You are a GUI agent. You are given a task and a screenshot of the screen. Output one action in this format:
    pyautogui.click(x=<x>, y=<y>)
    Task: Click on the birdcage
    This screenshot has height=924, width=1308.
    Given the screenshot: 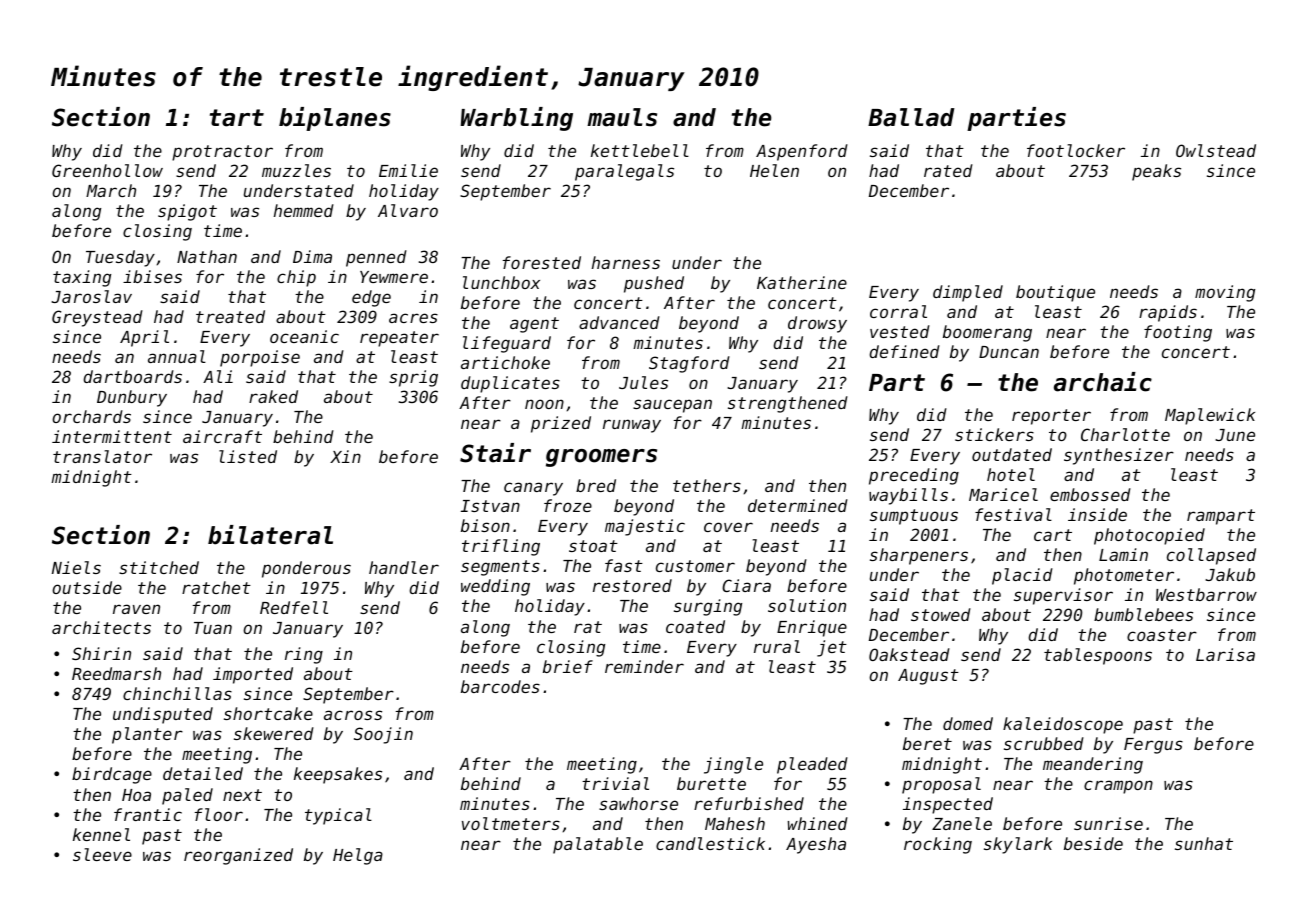 What is the action you would take?
    pyautogui.click(x=112, y=775)
